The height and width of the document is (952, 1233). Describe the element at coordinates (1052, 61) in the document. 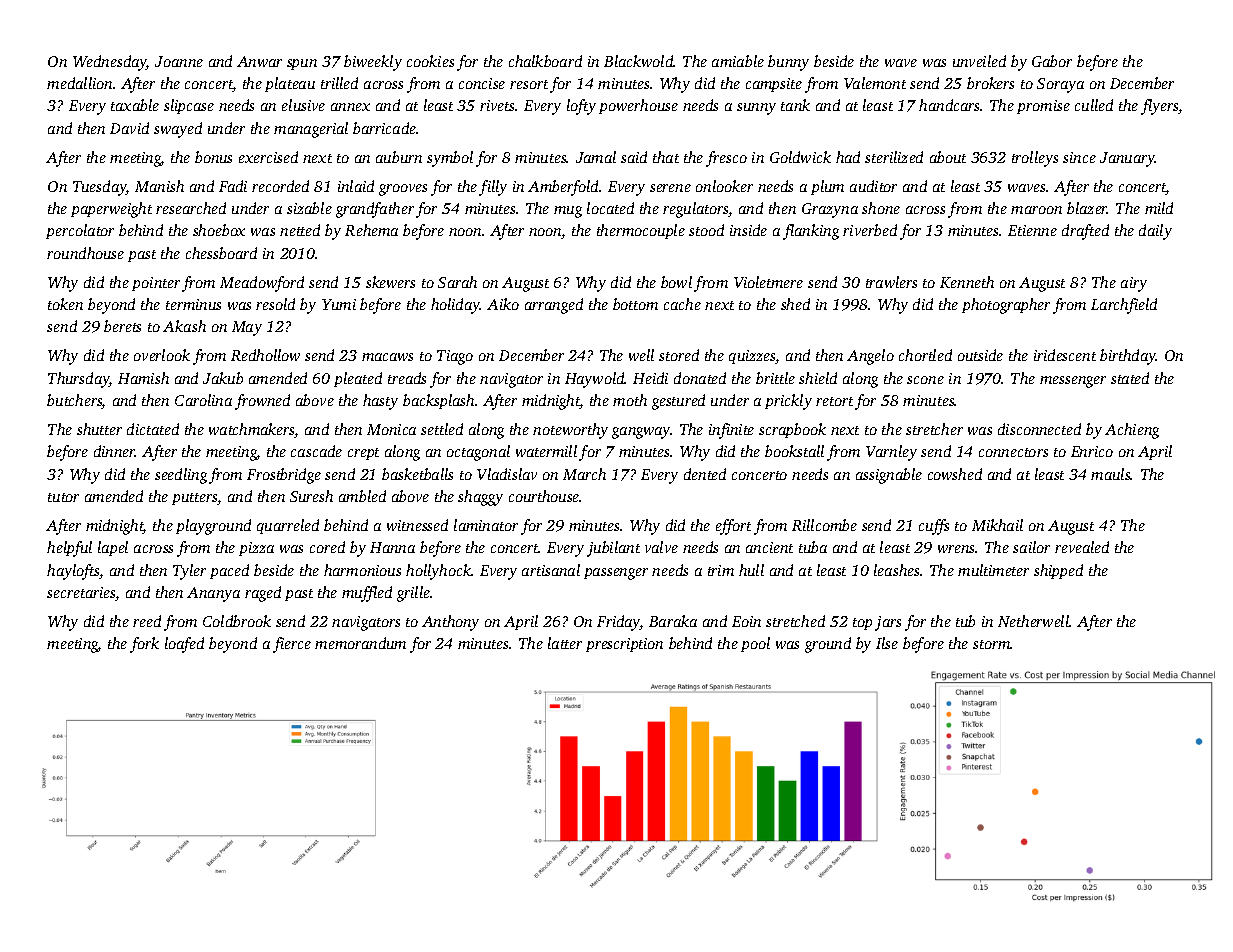

I see `Gabor` at that location.
